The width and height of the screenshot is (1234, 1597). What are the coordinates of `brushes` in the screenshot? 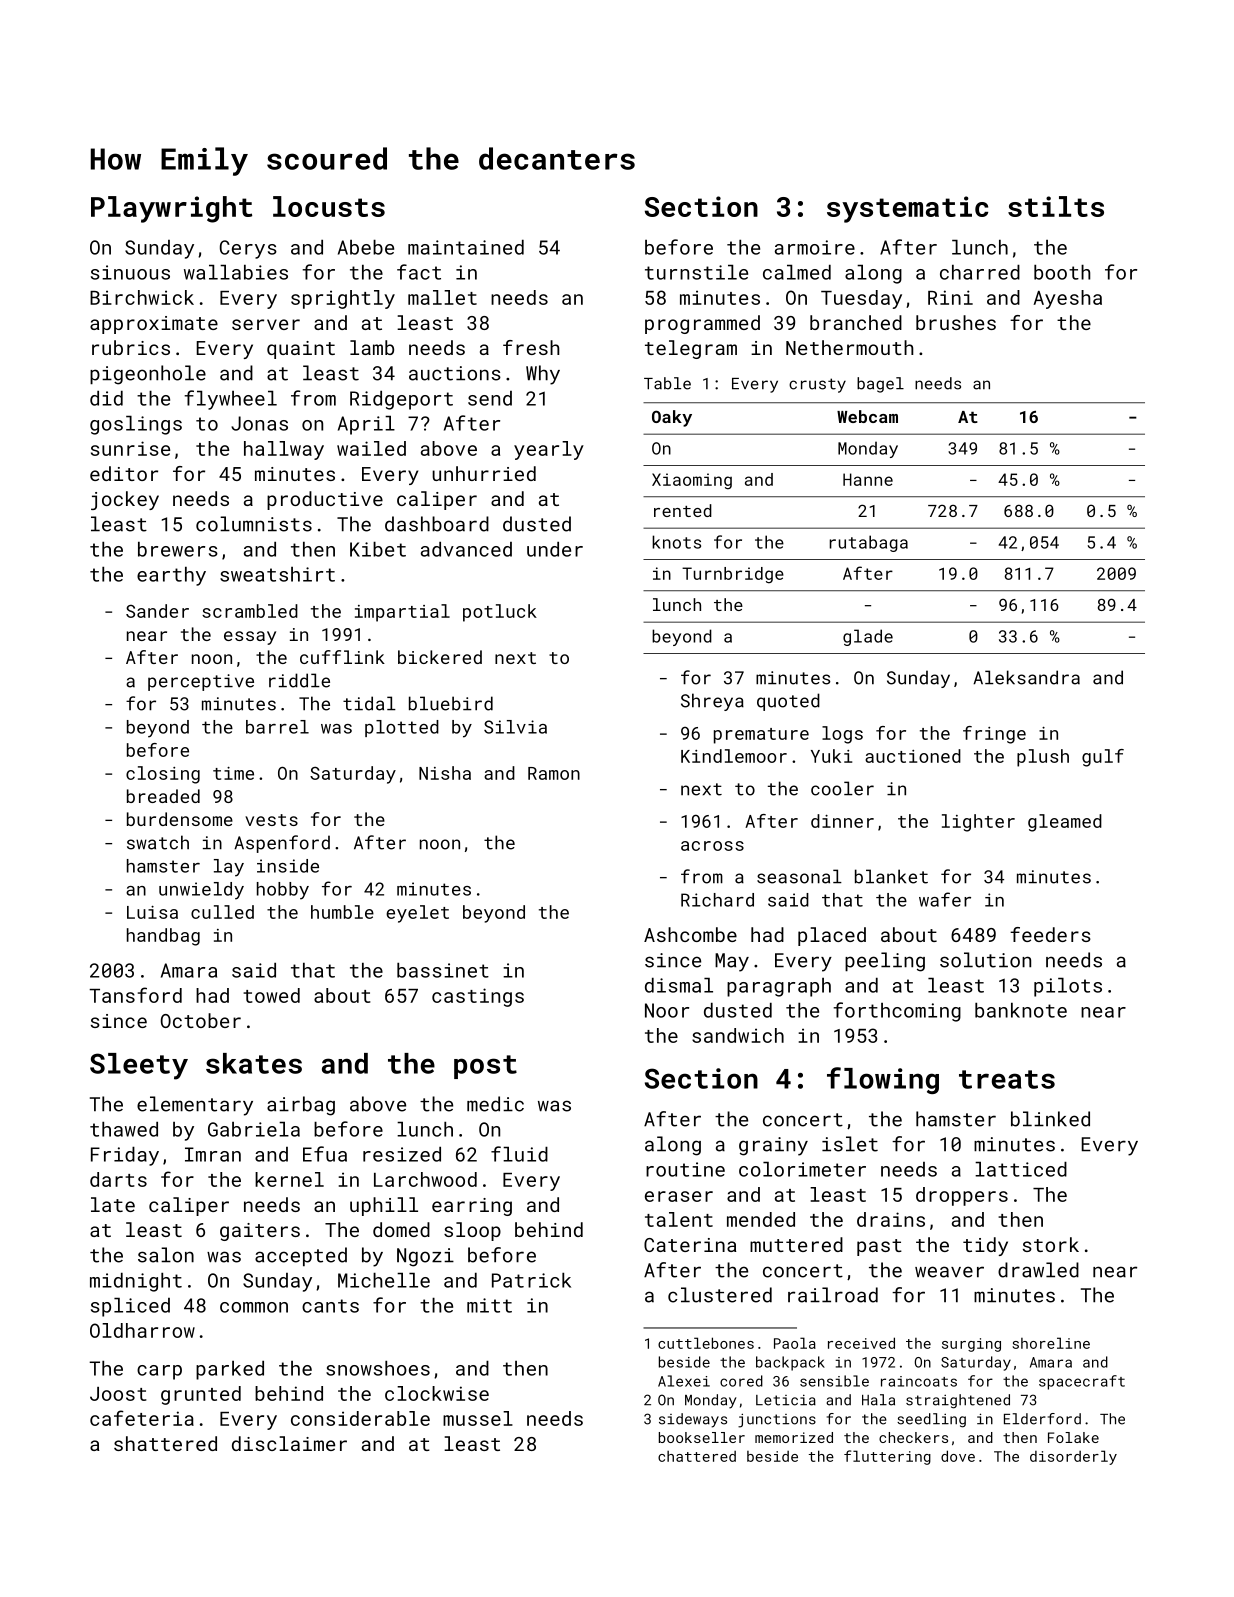 It's located at (956, 322).
